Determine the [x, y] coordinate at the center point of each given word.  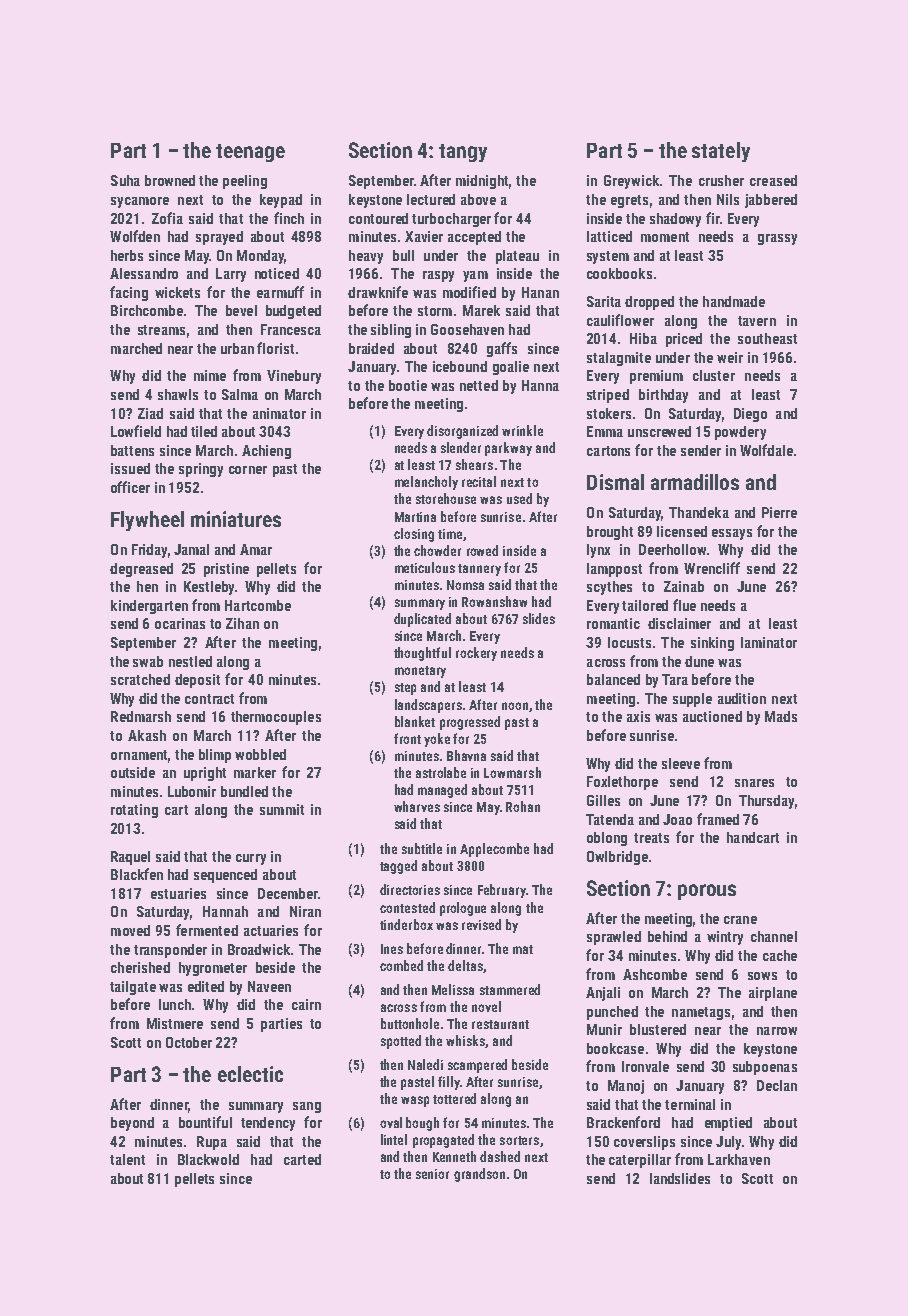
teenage [250, 153]
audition [742, 698]
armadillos [695, 482]
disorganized [462, 432]
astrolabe [441, 772]
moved [130, 930]
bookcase [615, 1048]
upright [205, 774]
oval [391, 1122]
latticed [609, 236]
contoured [378, 218]
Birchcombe [147, 310]
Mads [781, 716]
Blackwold [208, 1159]
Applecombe [494, 850]
